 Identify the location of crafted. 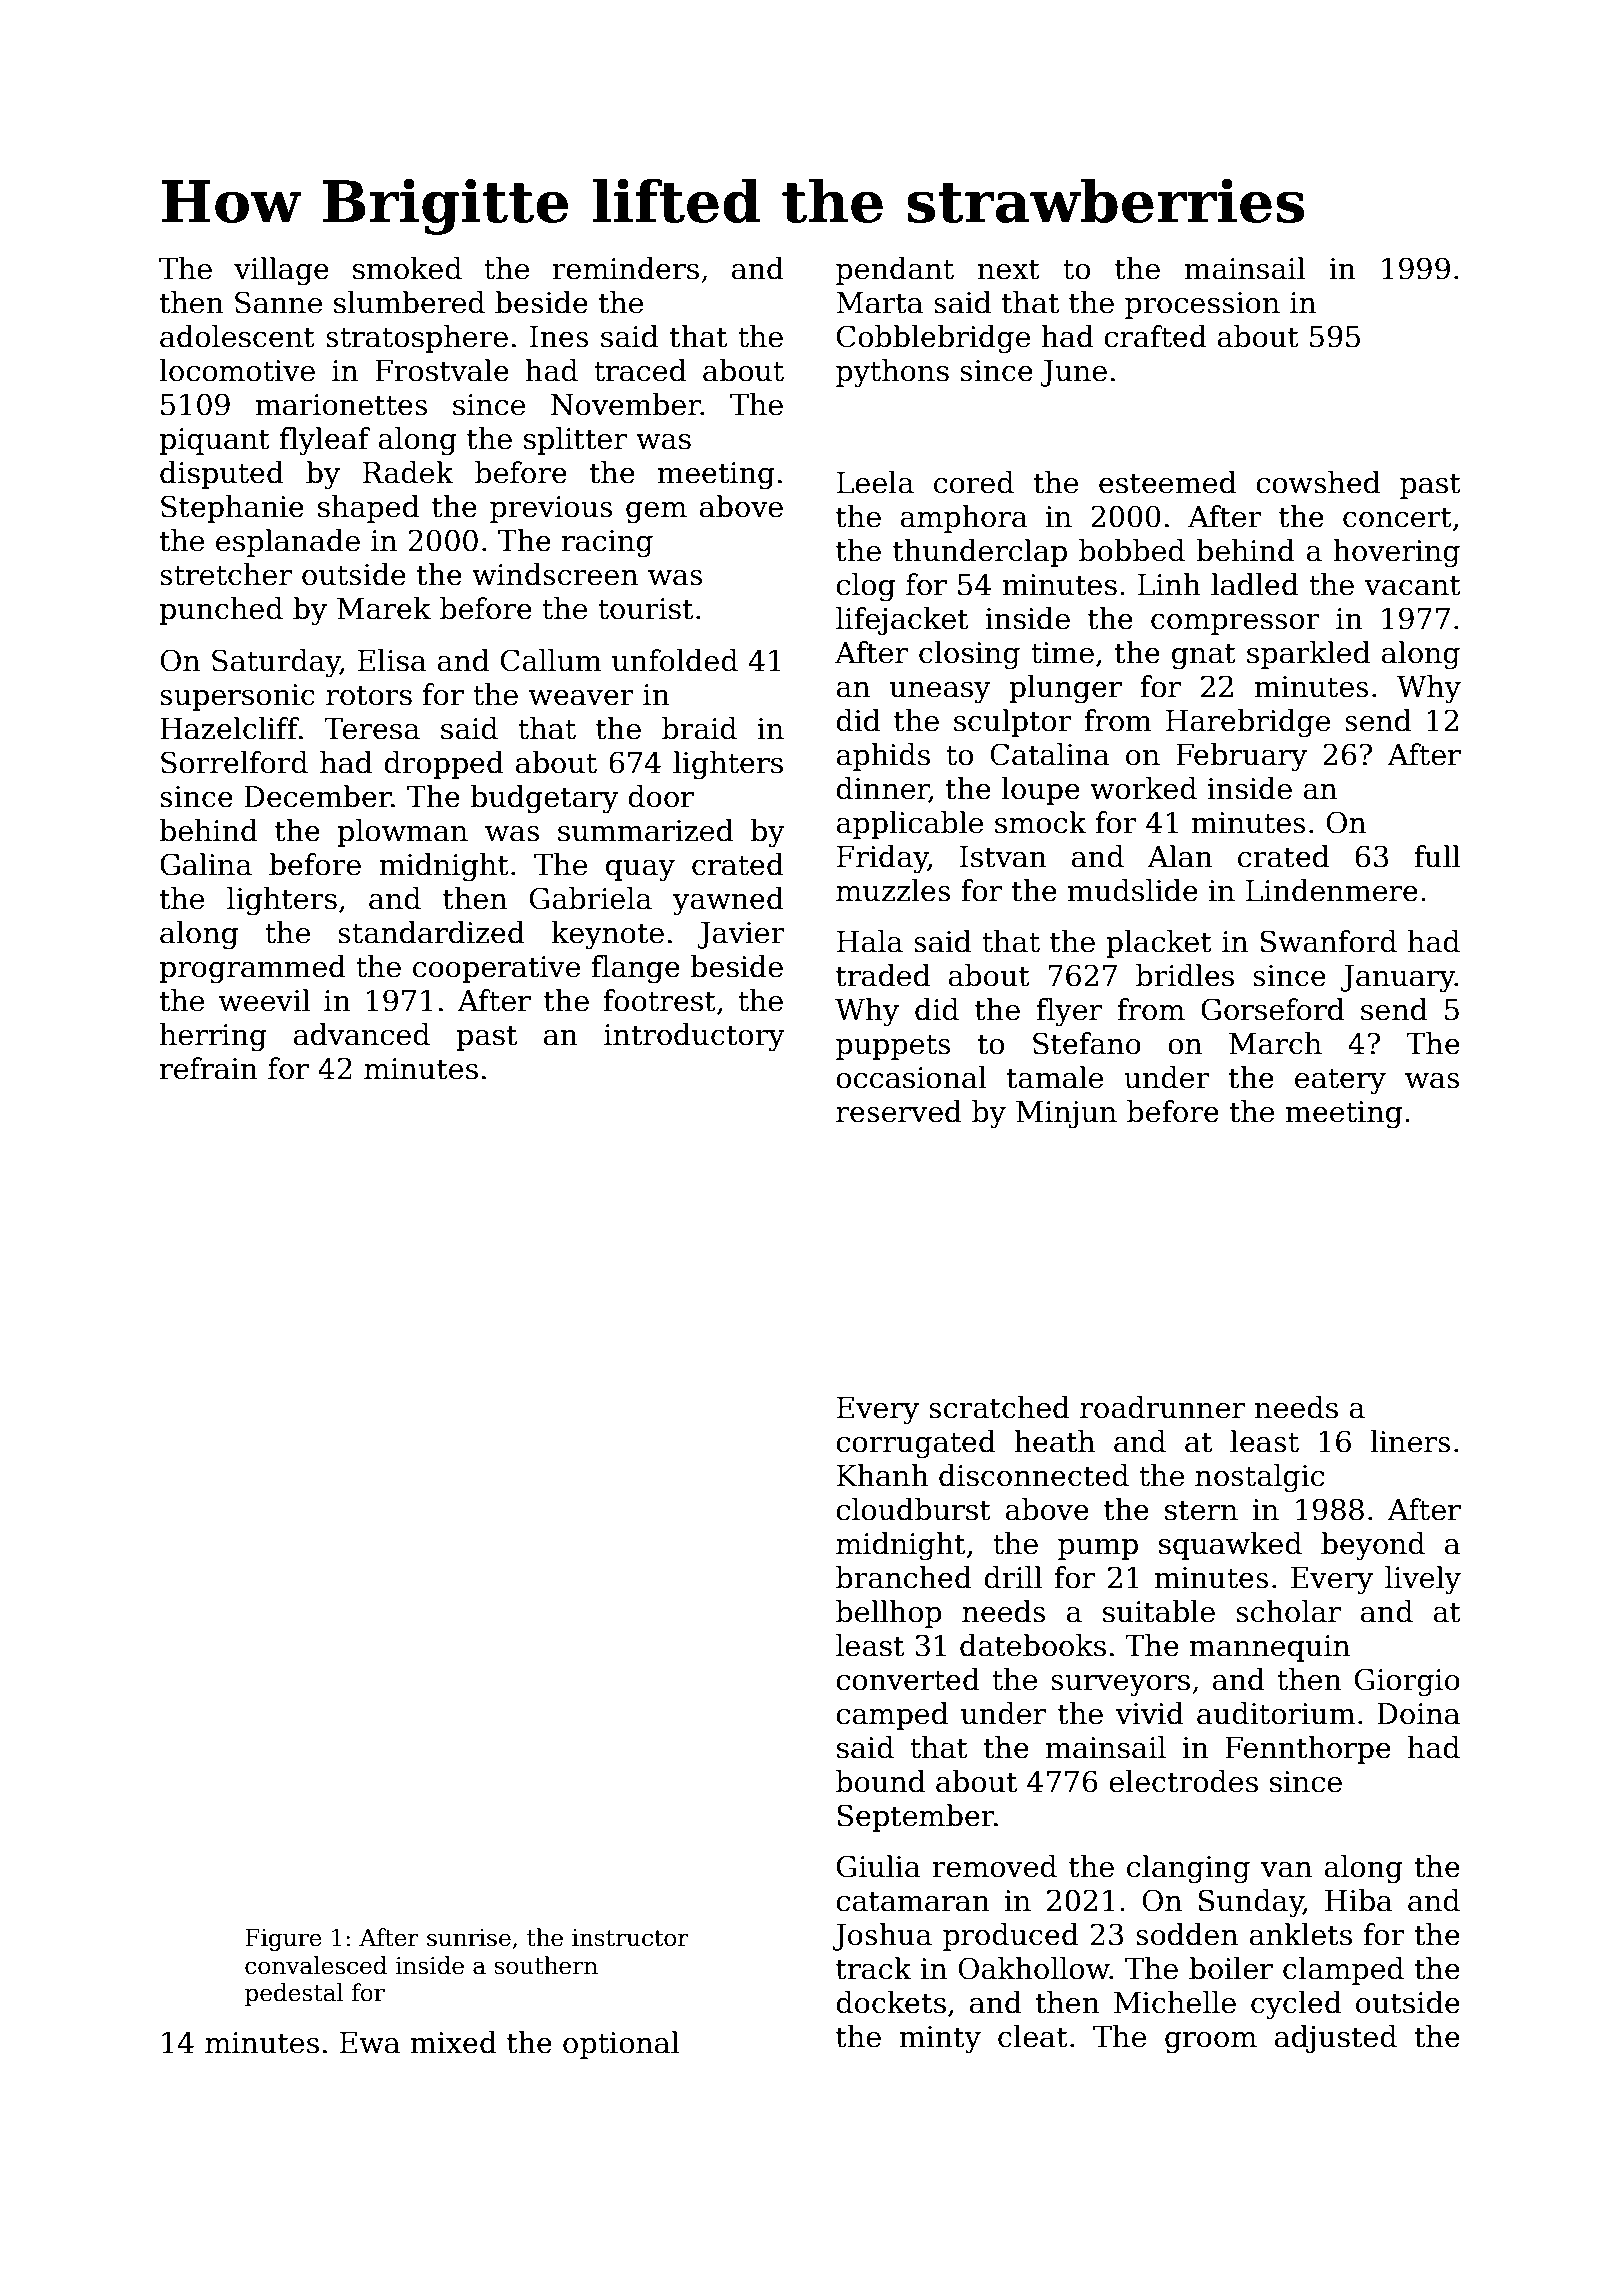
(1155, 336).
